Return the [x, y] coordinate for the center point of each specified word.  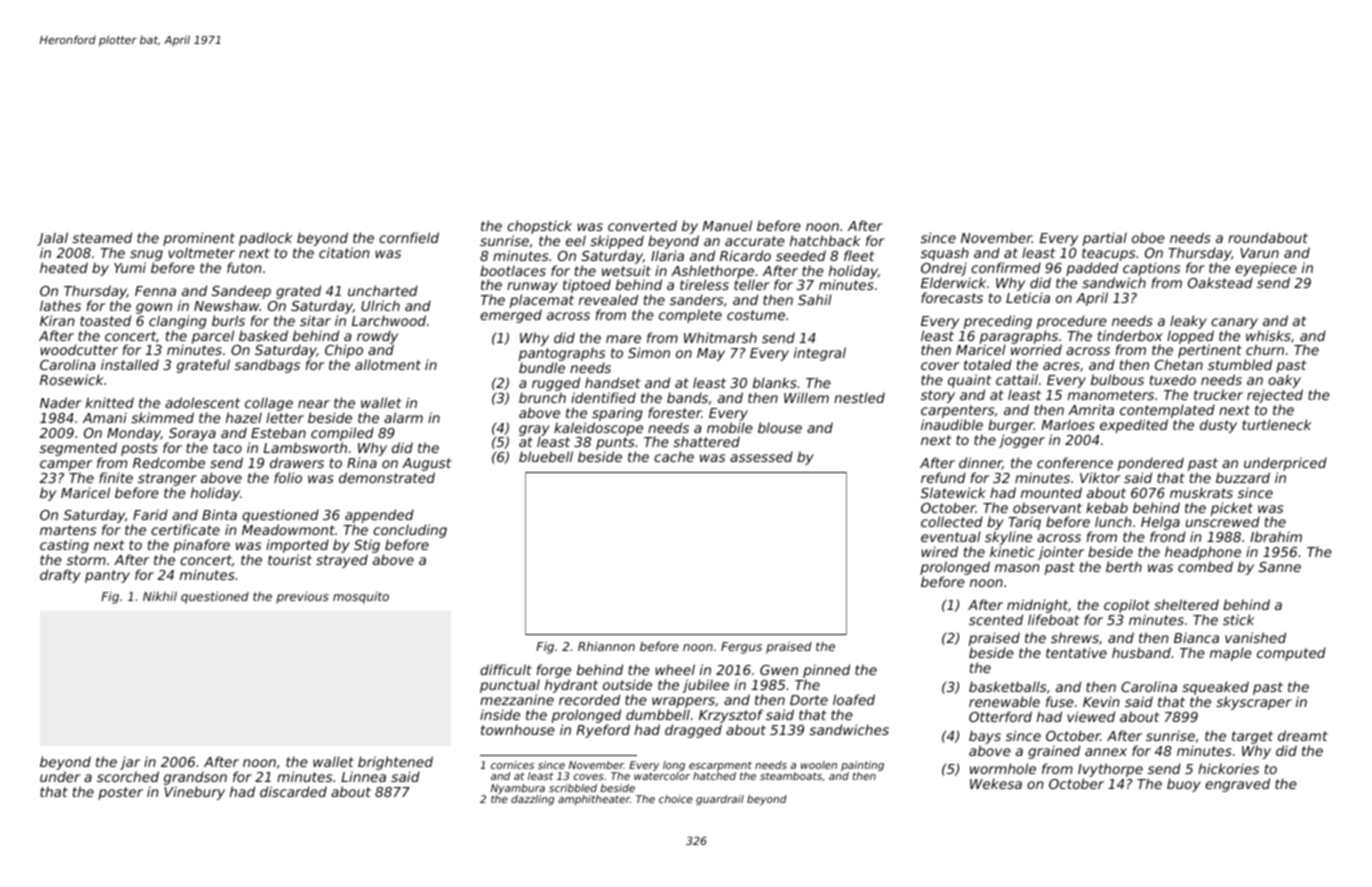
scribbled [573, 788]
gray [534, 431]
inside [500, 714]
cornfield [409, 237]
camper [66, 465]
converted [642, 225]
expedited [1134, 426]
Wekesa [996, 783]
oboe [1148, 237]
